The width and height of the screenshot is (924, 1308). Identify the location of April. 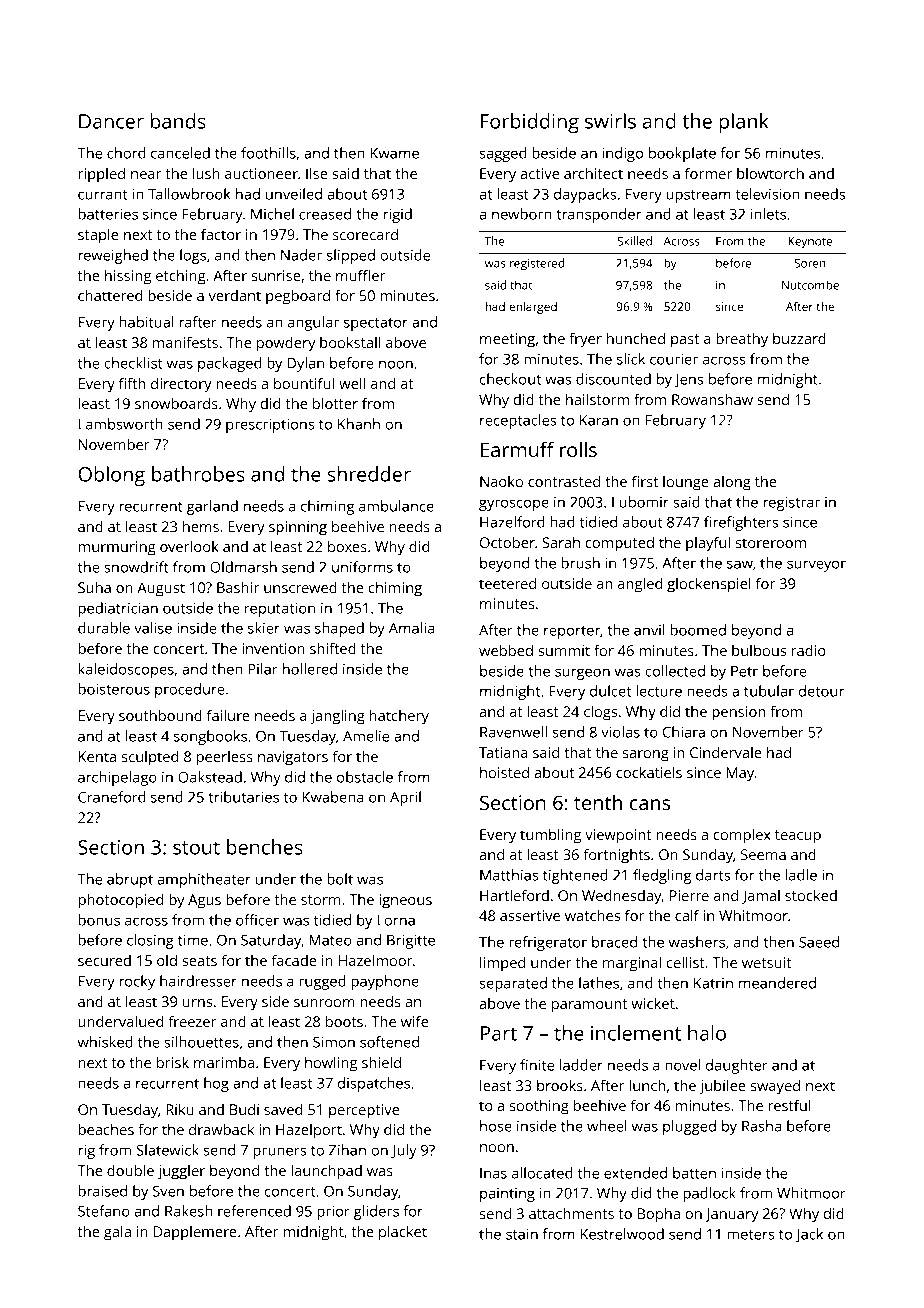
(405, 798).
